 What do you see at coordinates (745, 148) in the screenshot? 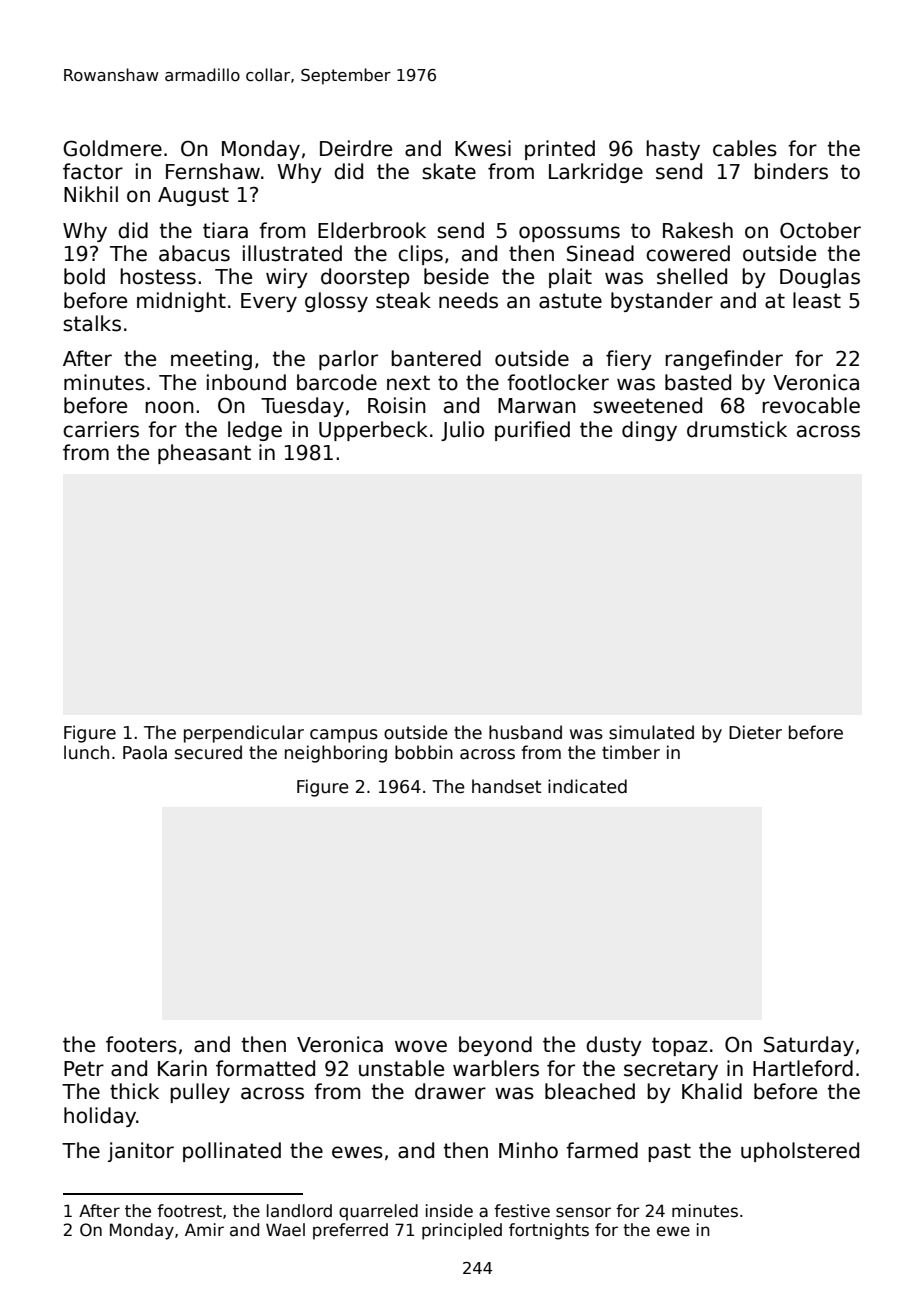
I see `cables` at bounding box center [745, 148].
